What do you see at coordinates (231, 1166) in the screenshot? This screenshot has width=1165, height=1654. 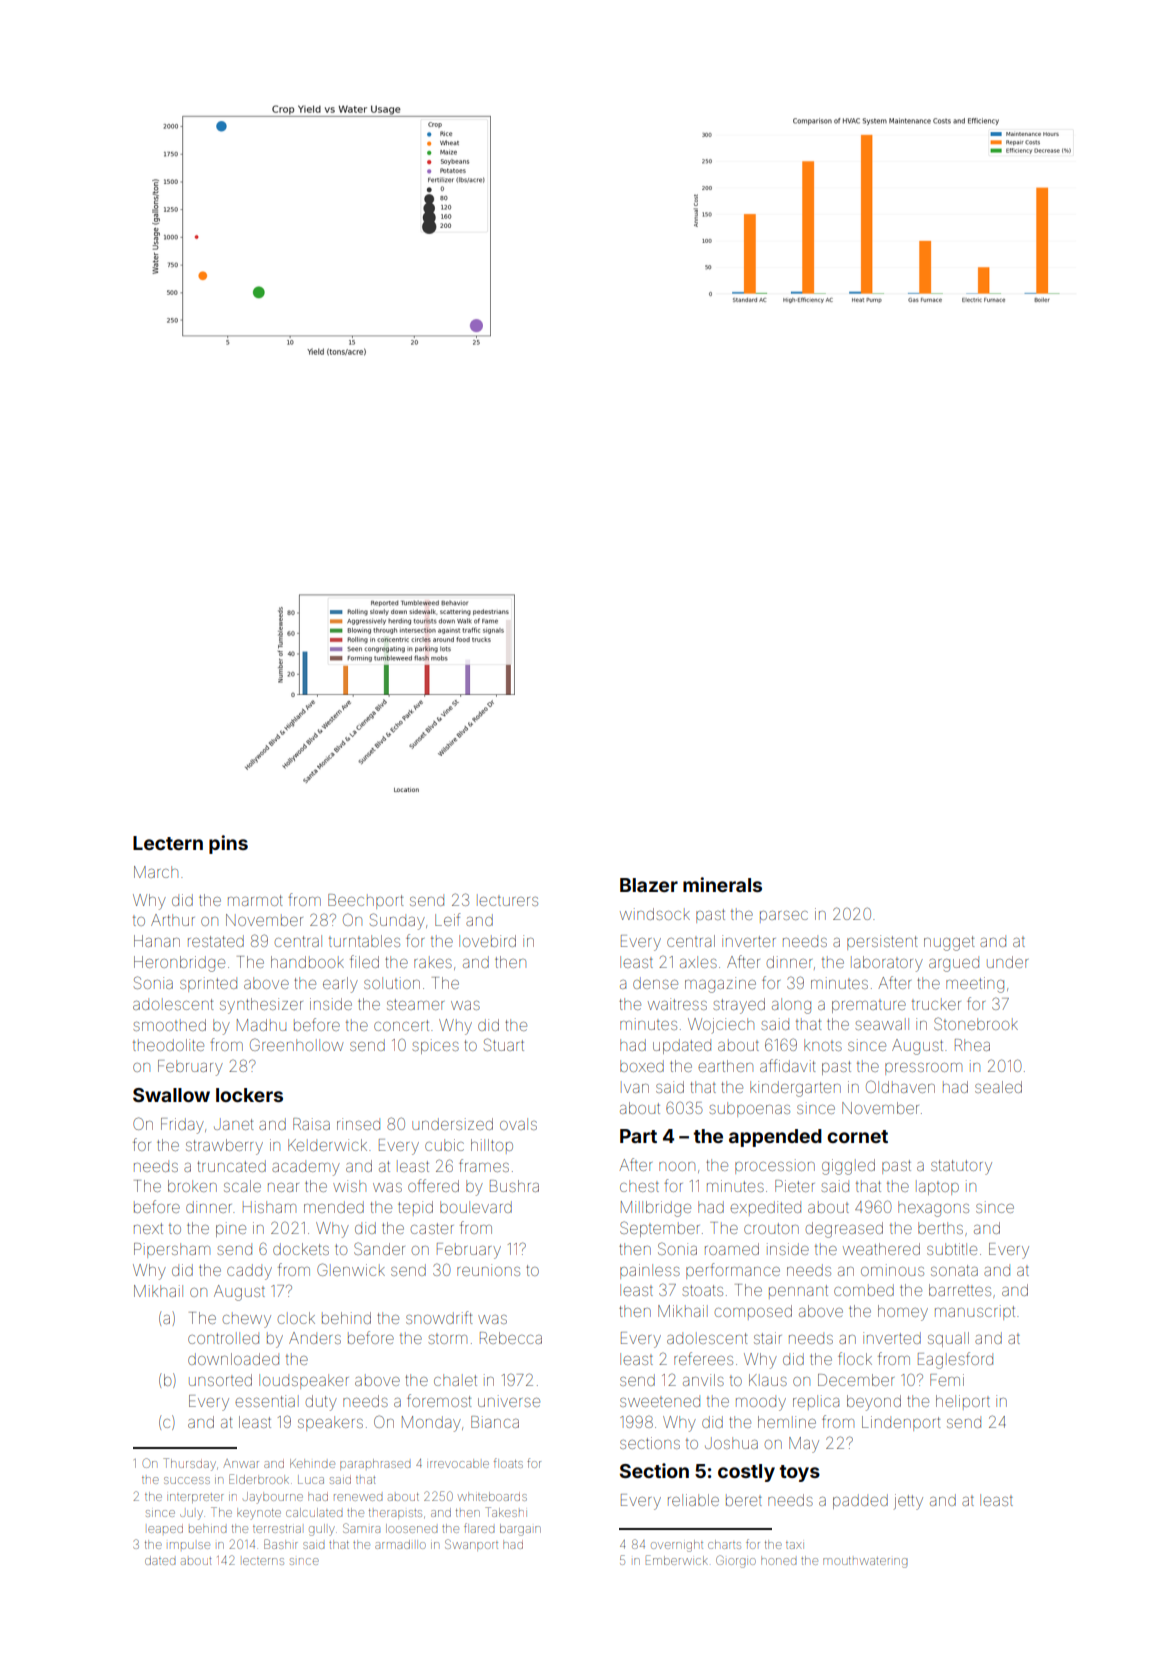 I see `truncated` at bounding box center [231, 1166].
